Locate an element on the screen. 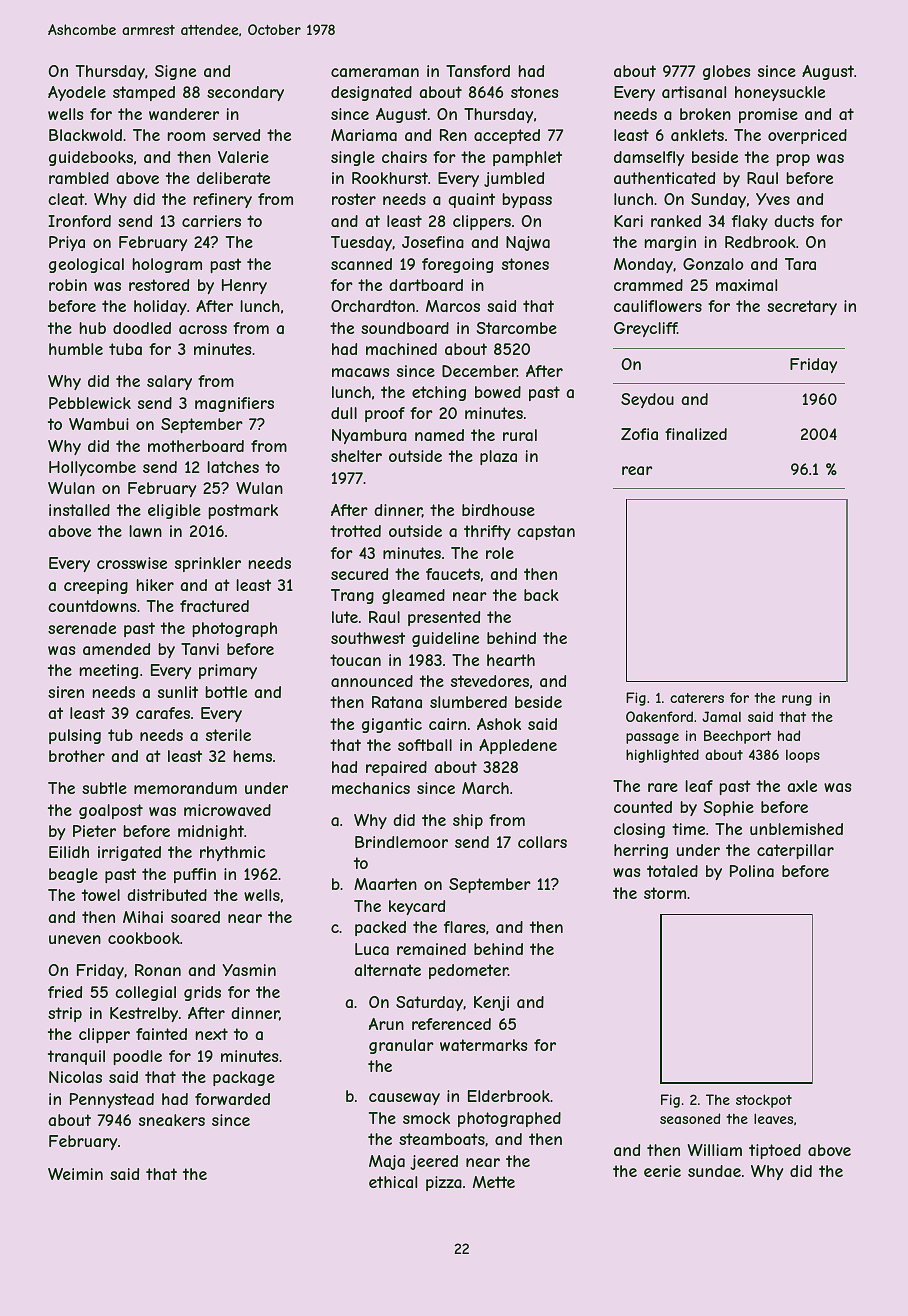 This screenshot has width=908, height=1316. remained is located at coordinates (431, 949).
